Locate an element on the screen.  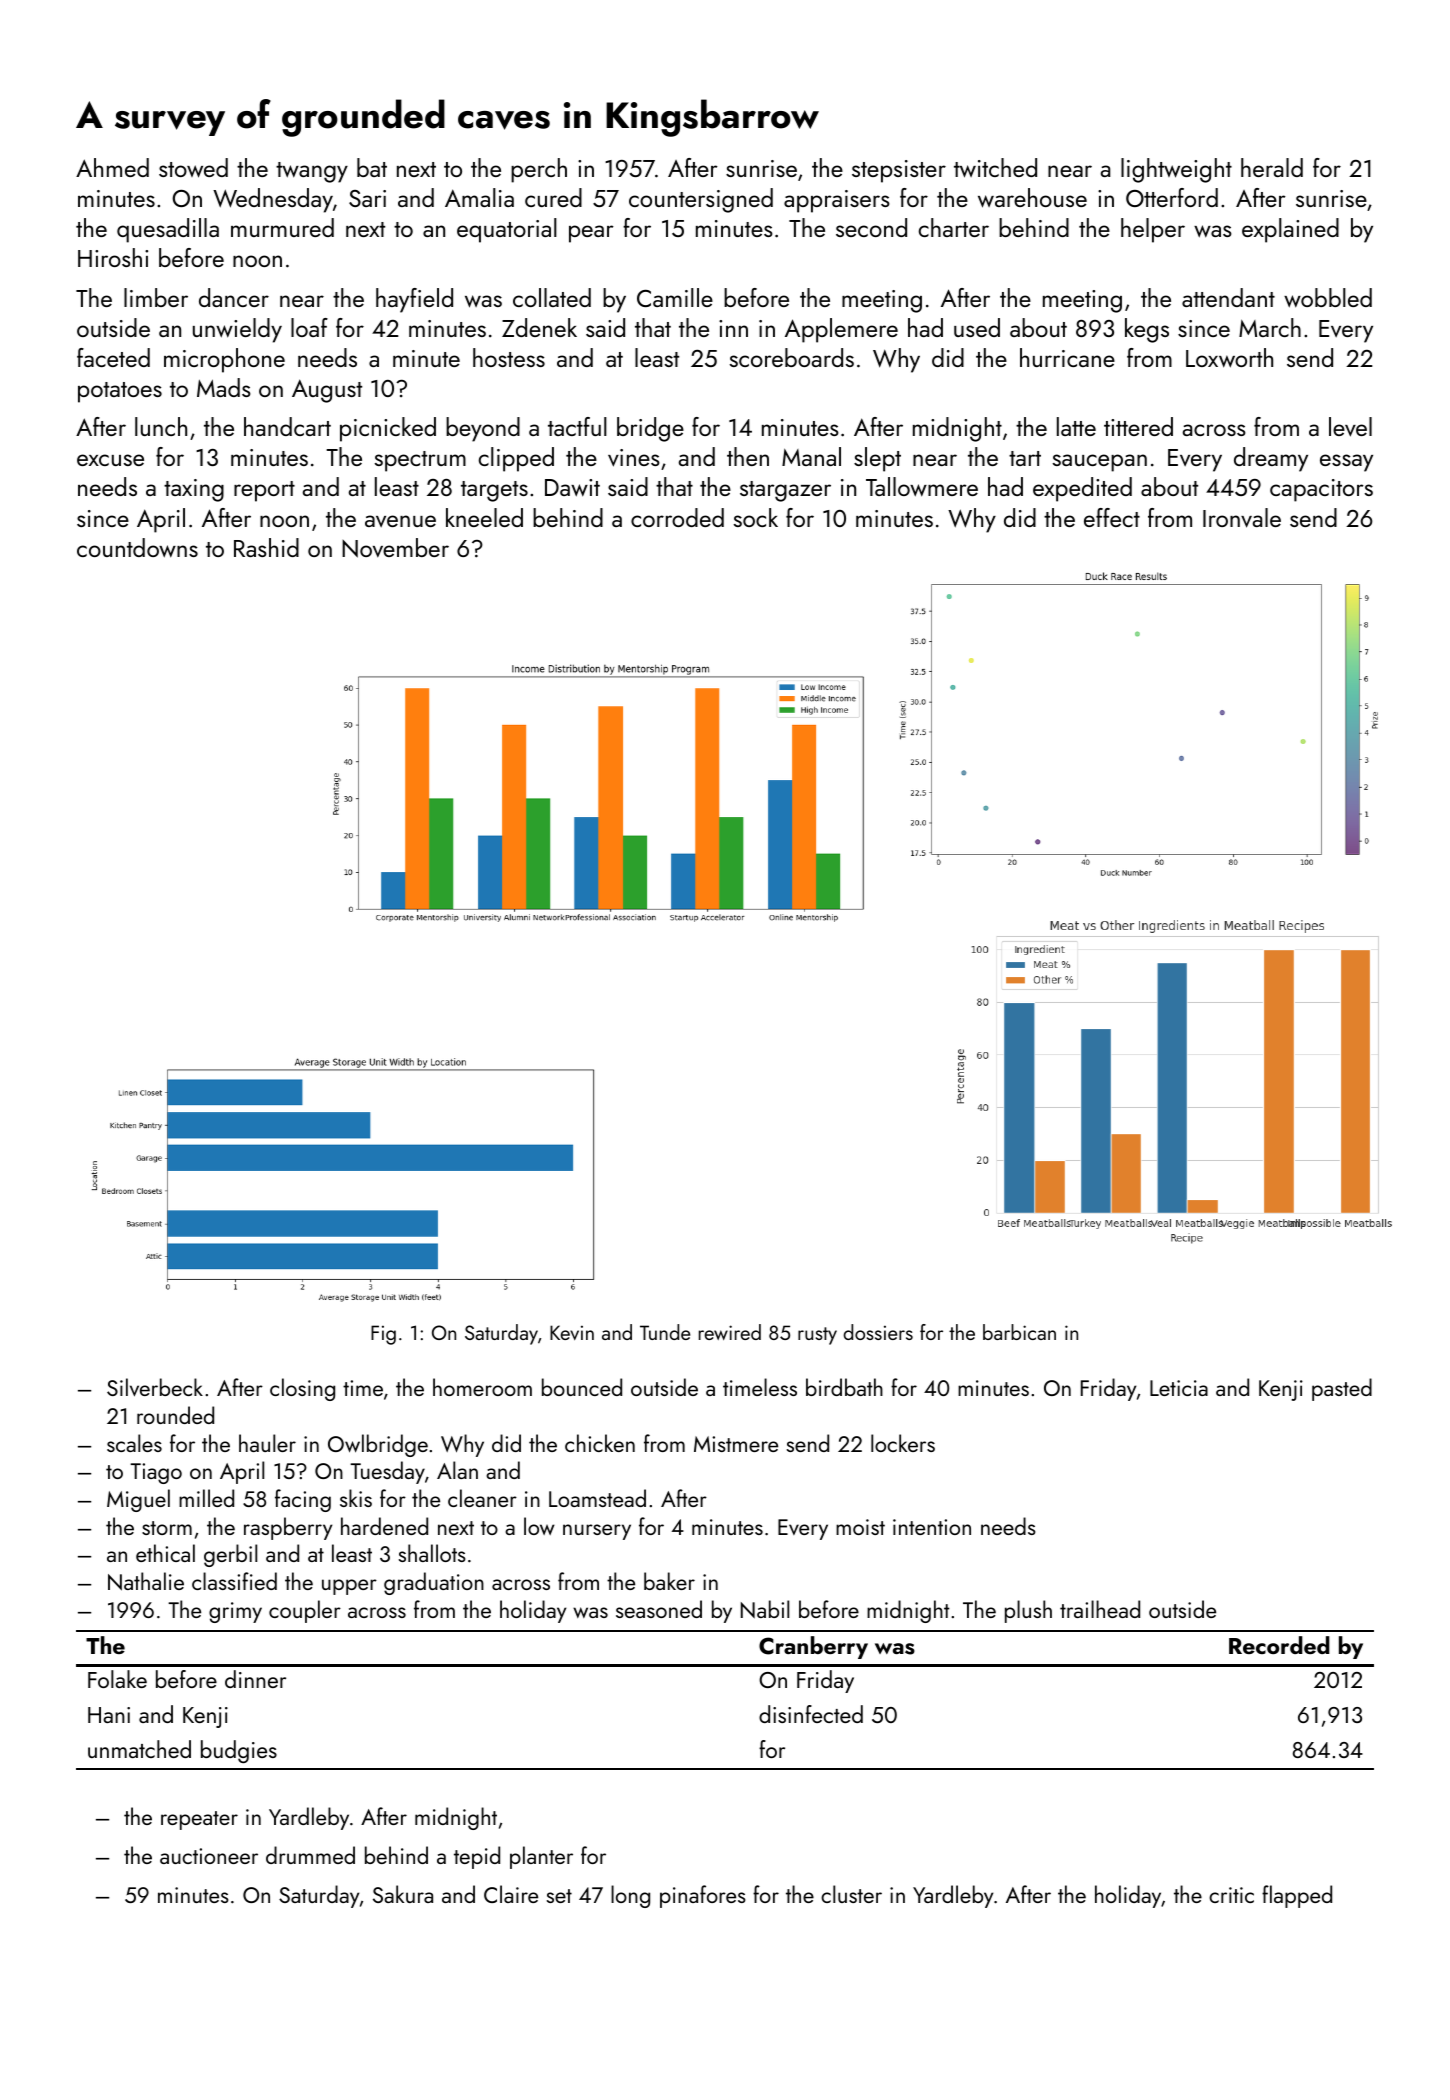
closing is located at coordinates (302, 1389).
